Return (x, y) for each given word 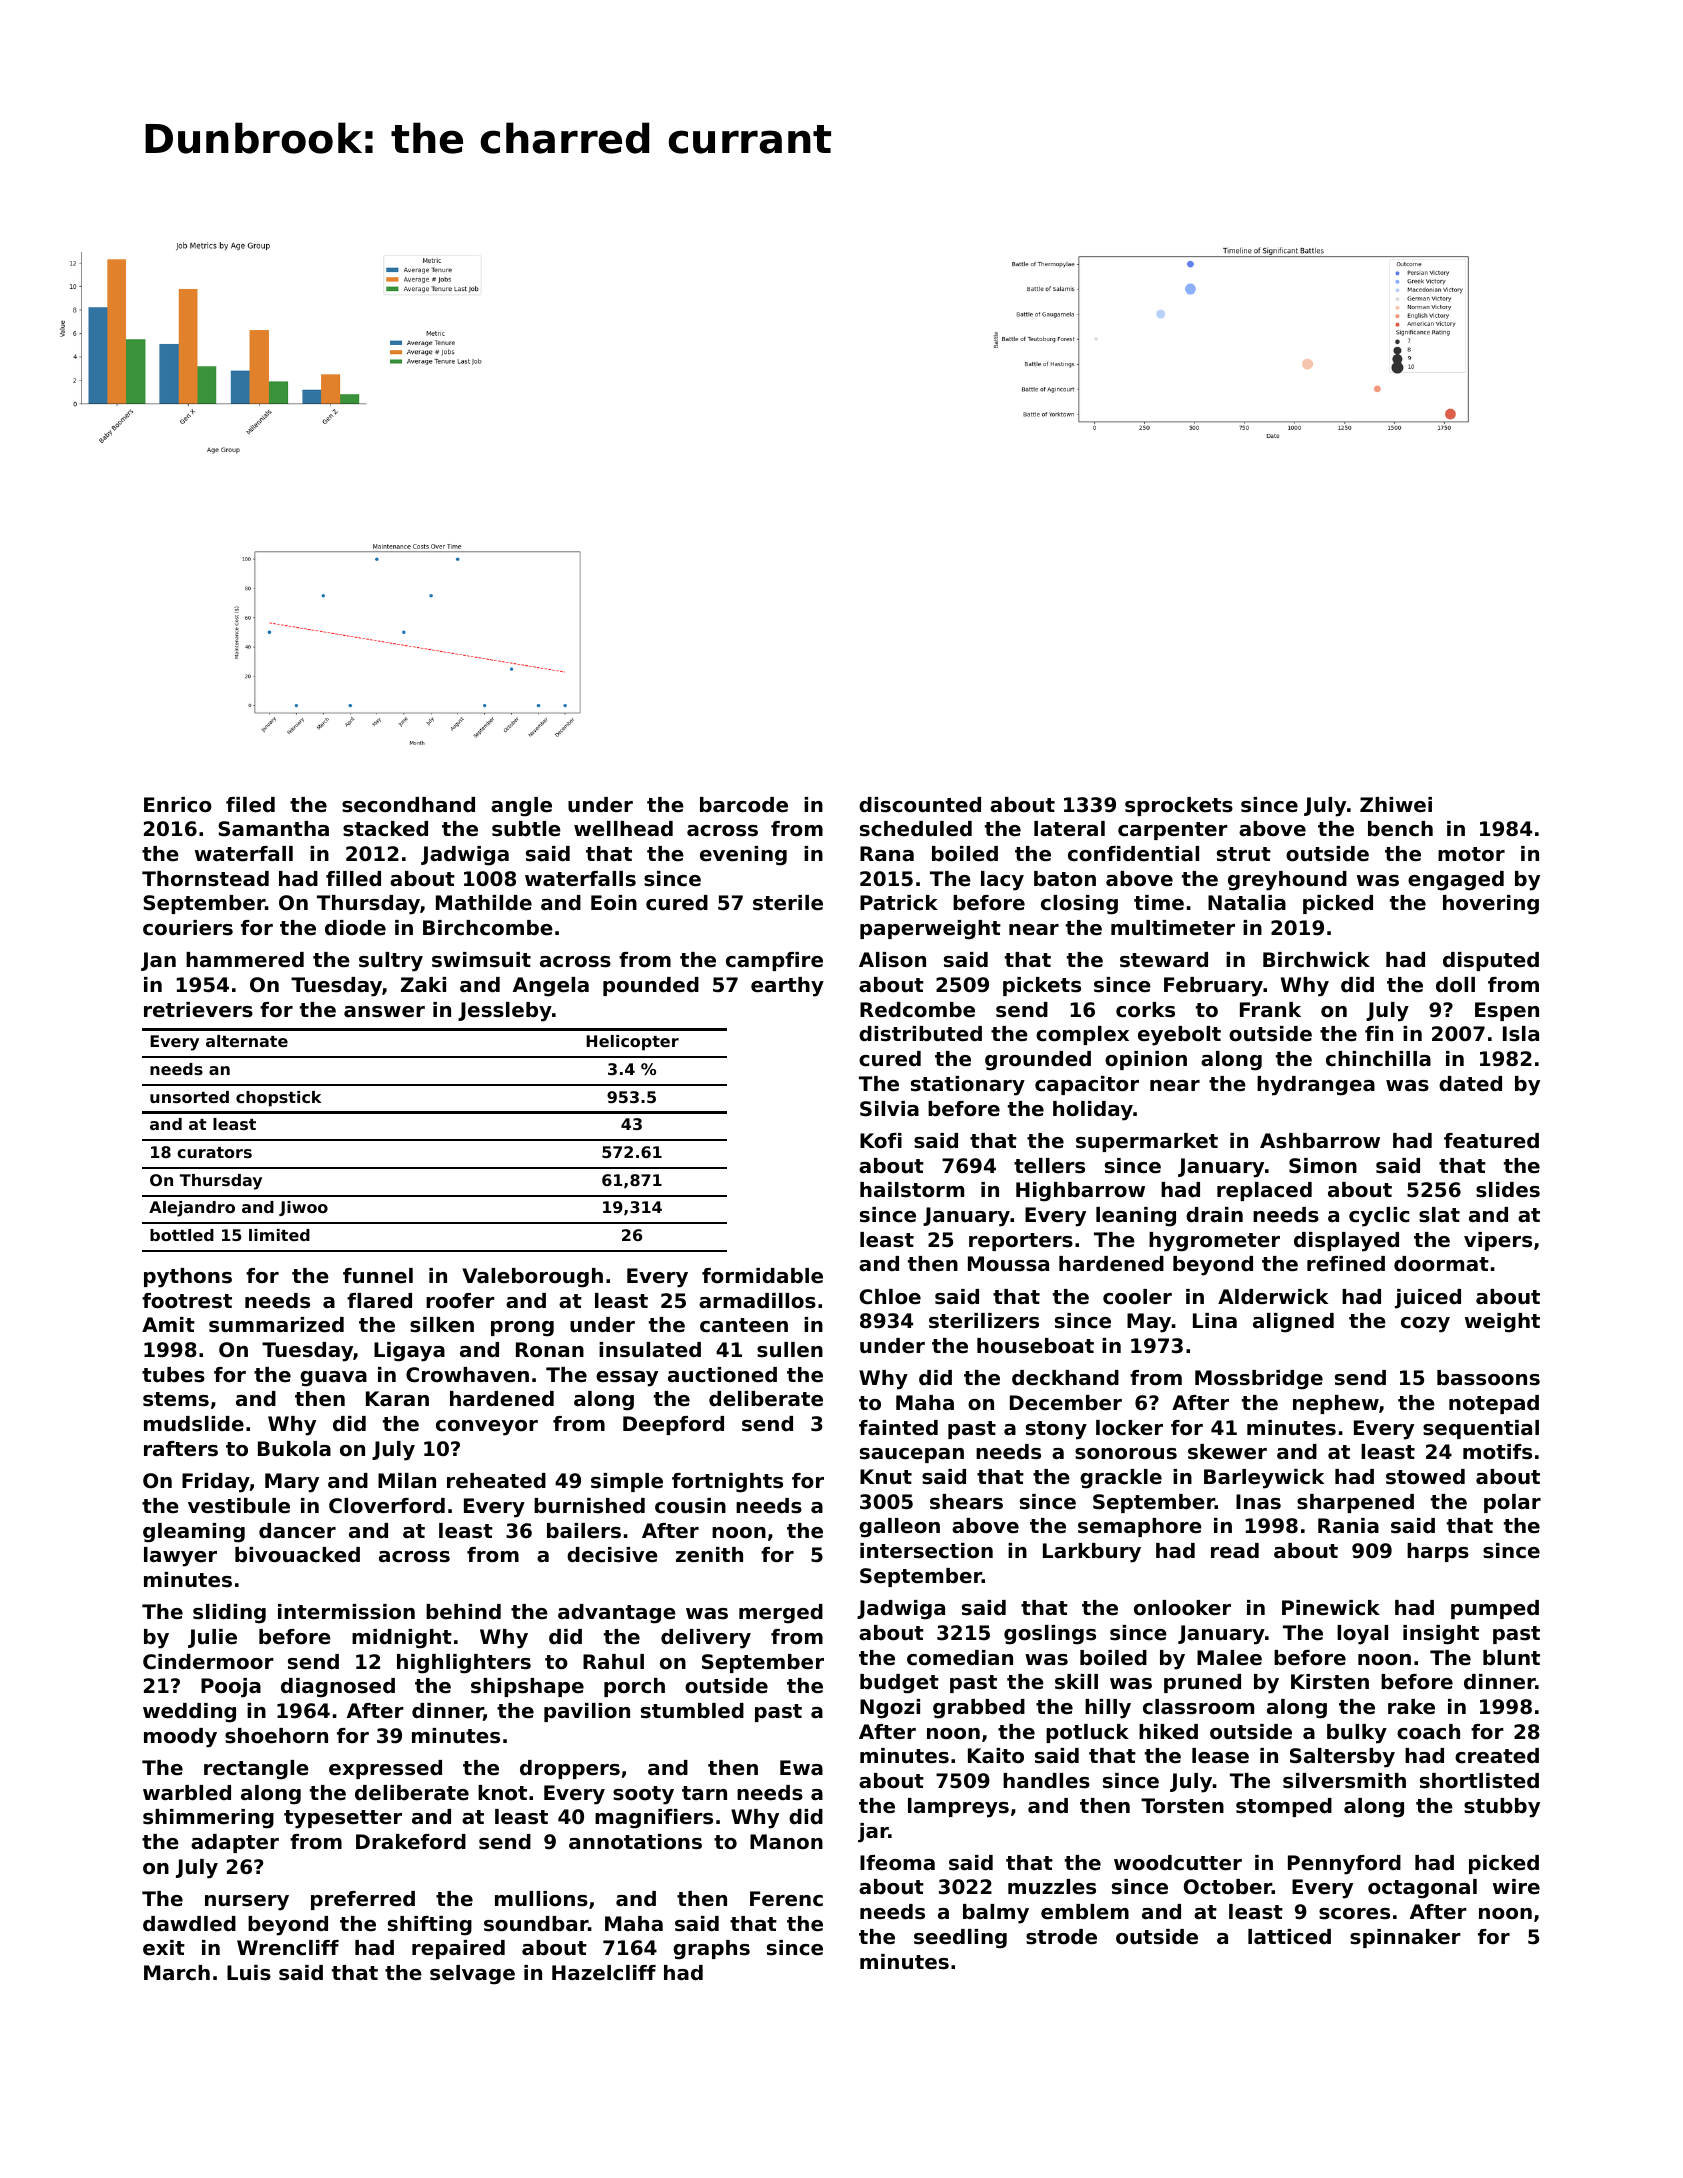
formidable (762, 1276)
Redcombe (917, 1010)
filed (250, 805)
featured (1491, 1141)
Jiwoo (303, 1208)
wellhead (623, 829)
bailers (584, 1531)
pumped (1495, 1609)
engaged (1456, 881)
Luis (249, 1973)
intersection (926, 1551)
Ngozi (890, 1709)
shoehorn (276, 1736)
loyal (1362, 1635)
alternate (247, 1041)
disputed (1491, 961)
